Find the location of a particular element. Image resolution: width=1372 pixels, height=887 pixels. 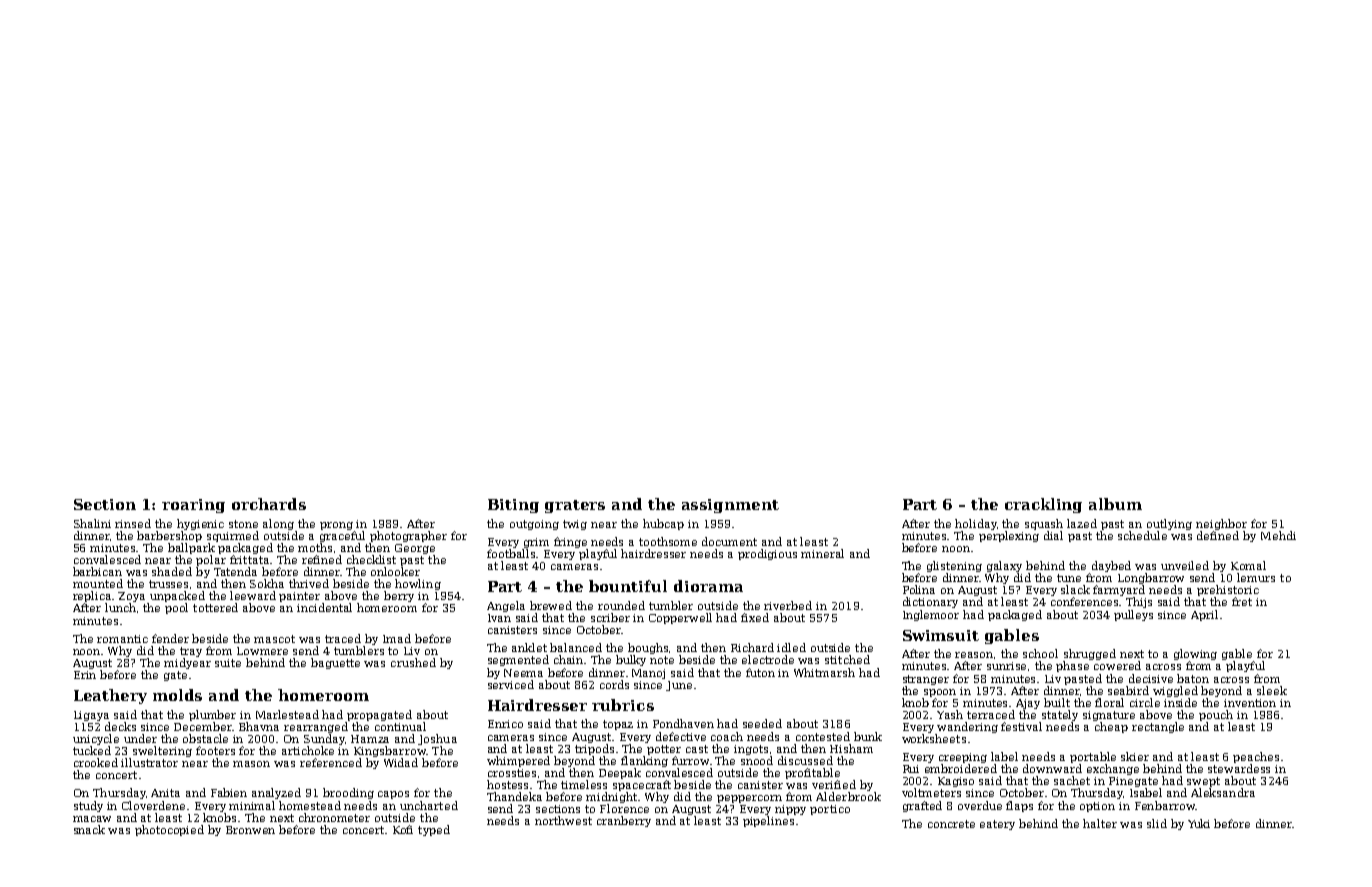

album is located at coordinates (1115, 504).
